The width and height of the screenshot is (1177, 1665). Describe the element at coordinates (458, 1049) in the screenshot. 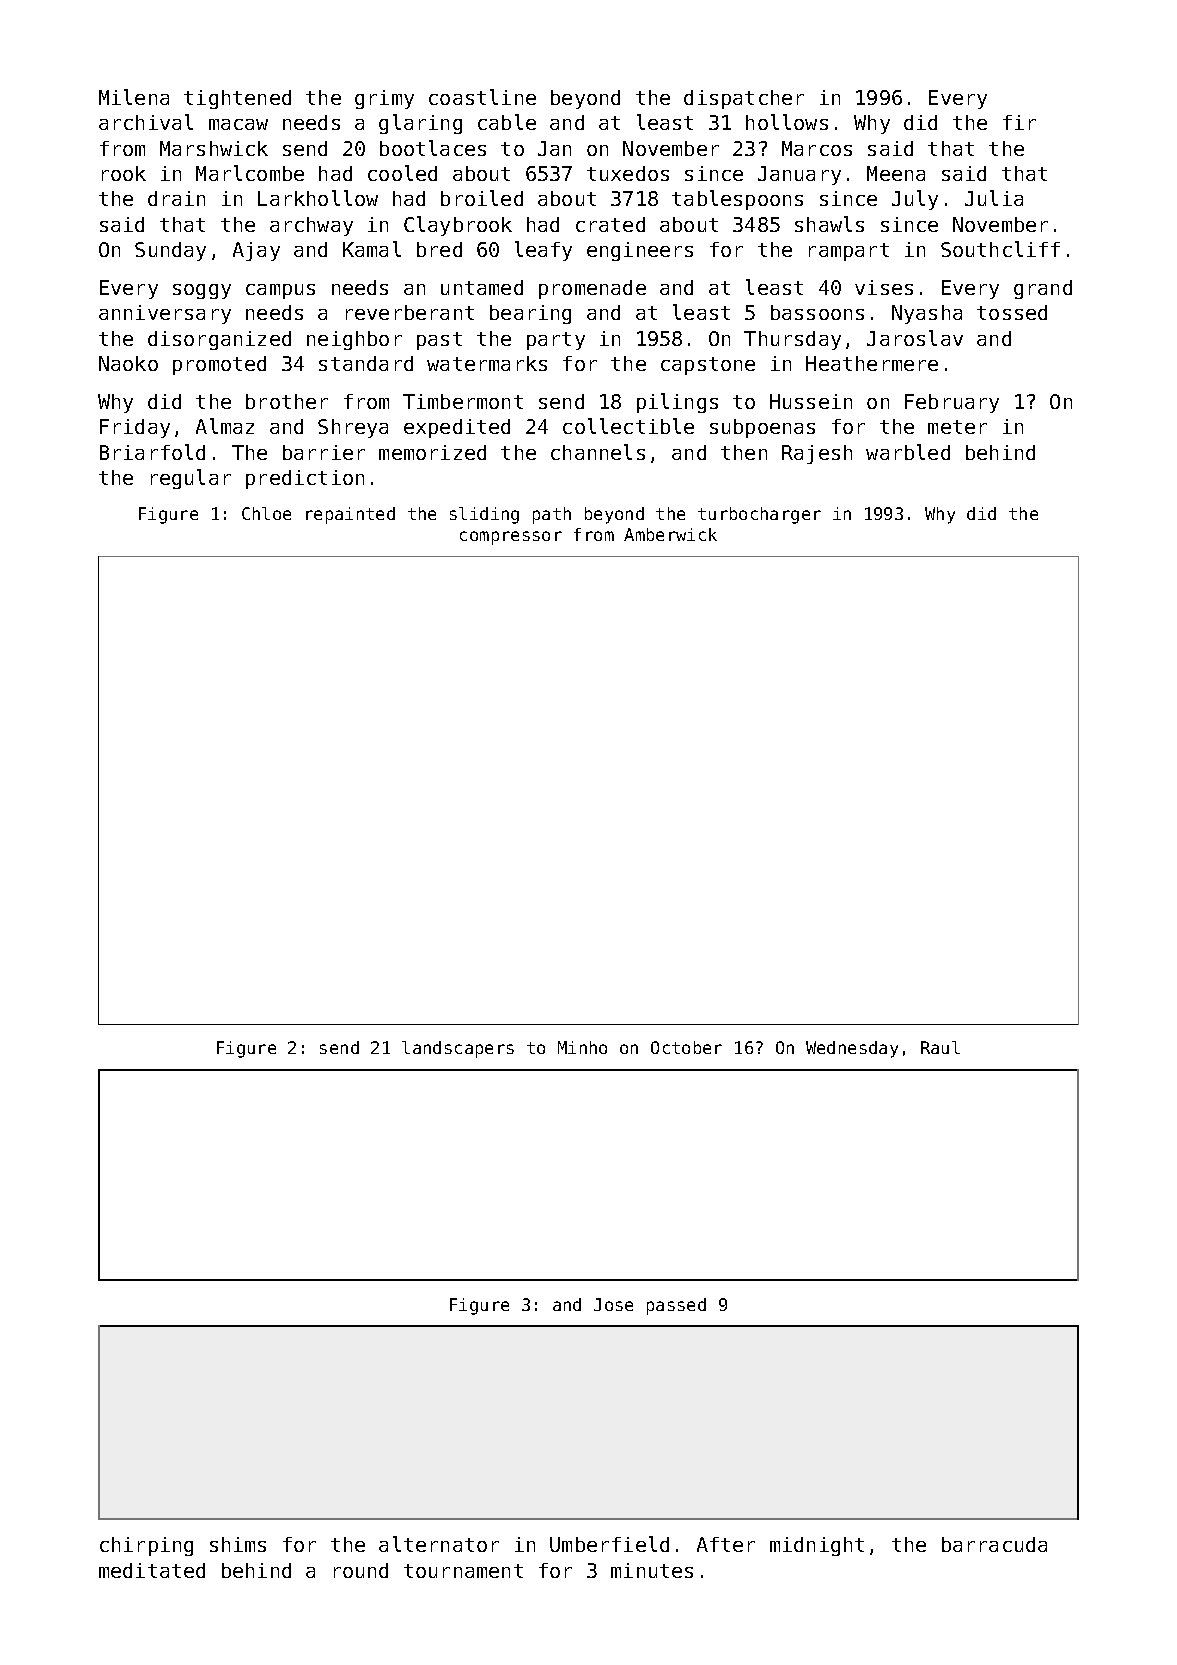

I see `landscapers` at that location.
